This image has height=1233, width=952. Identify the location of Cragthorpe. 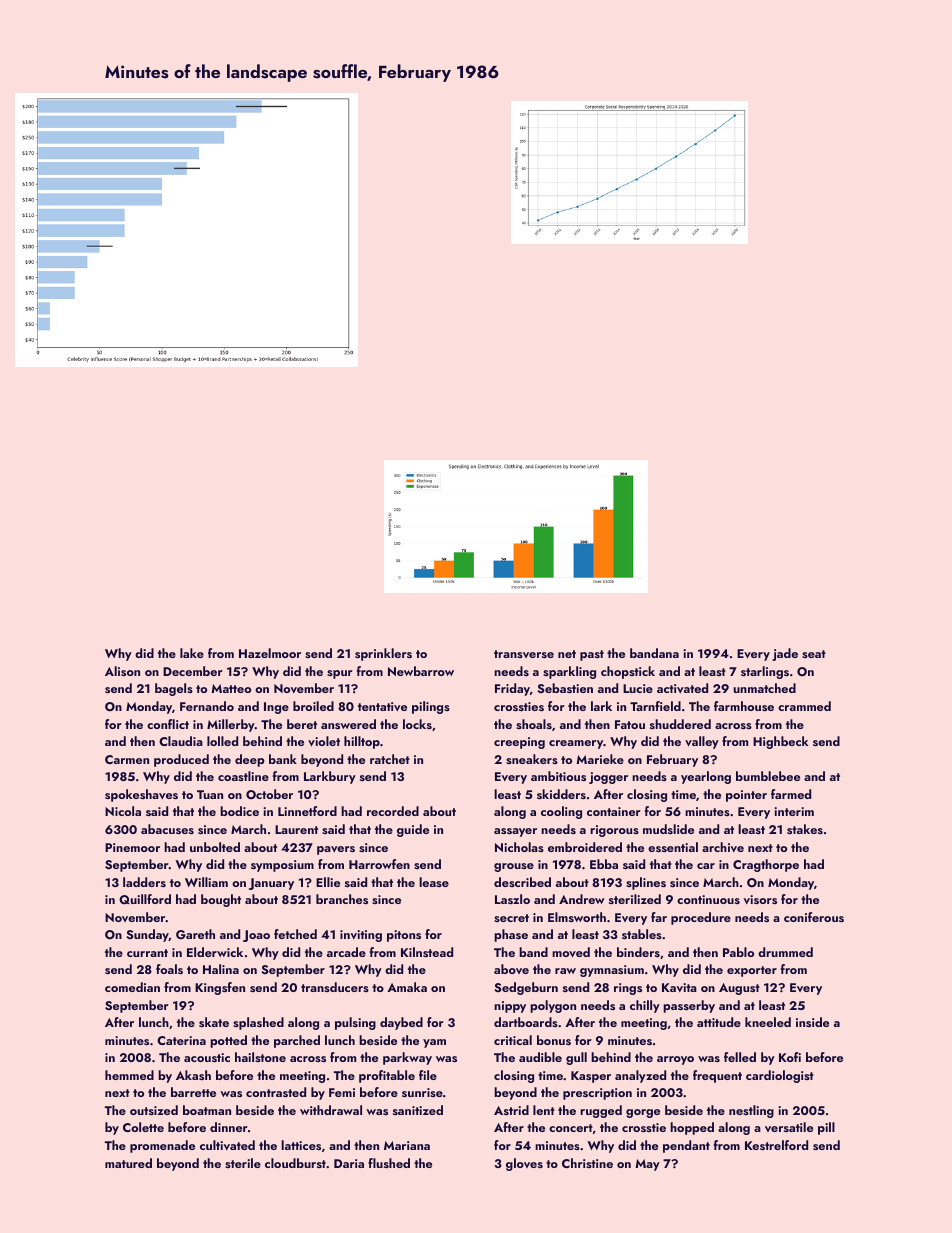
(766, 865).
